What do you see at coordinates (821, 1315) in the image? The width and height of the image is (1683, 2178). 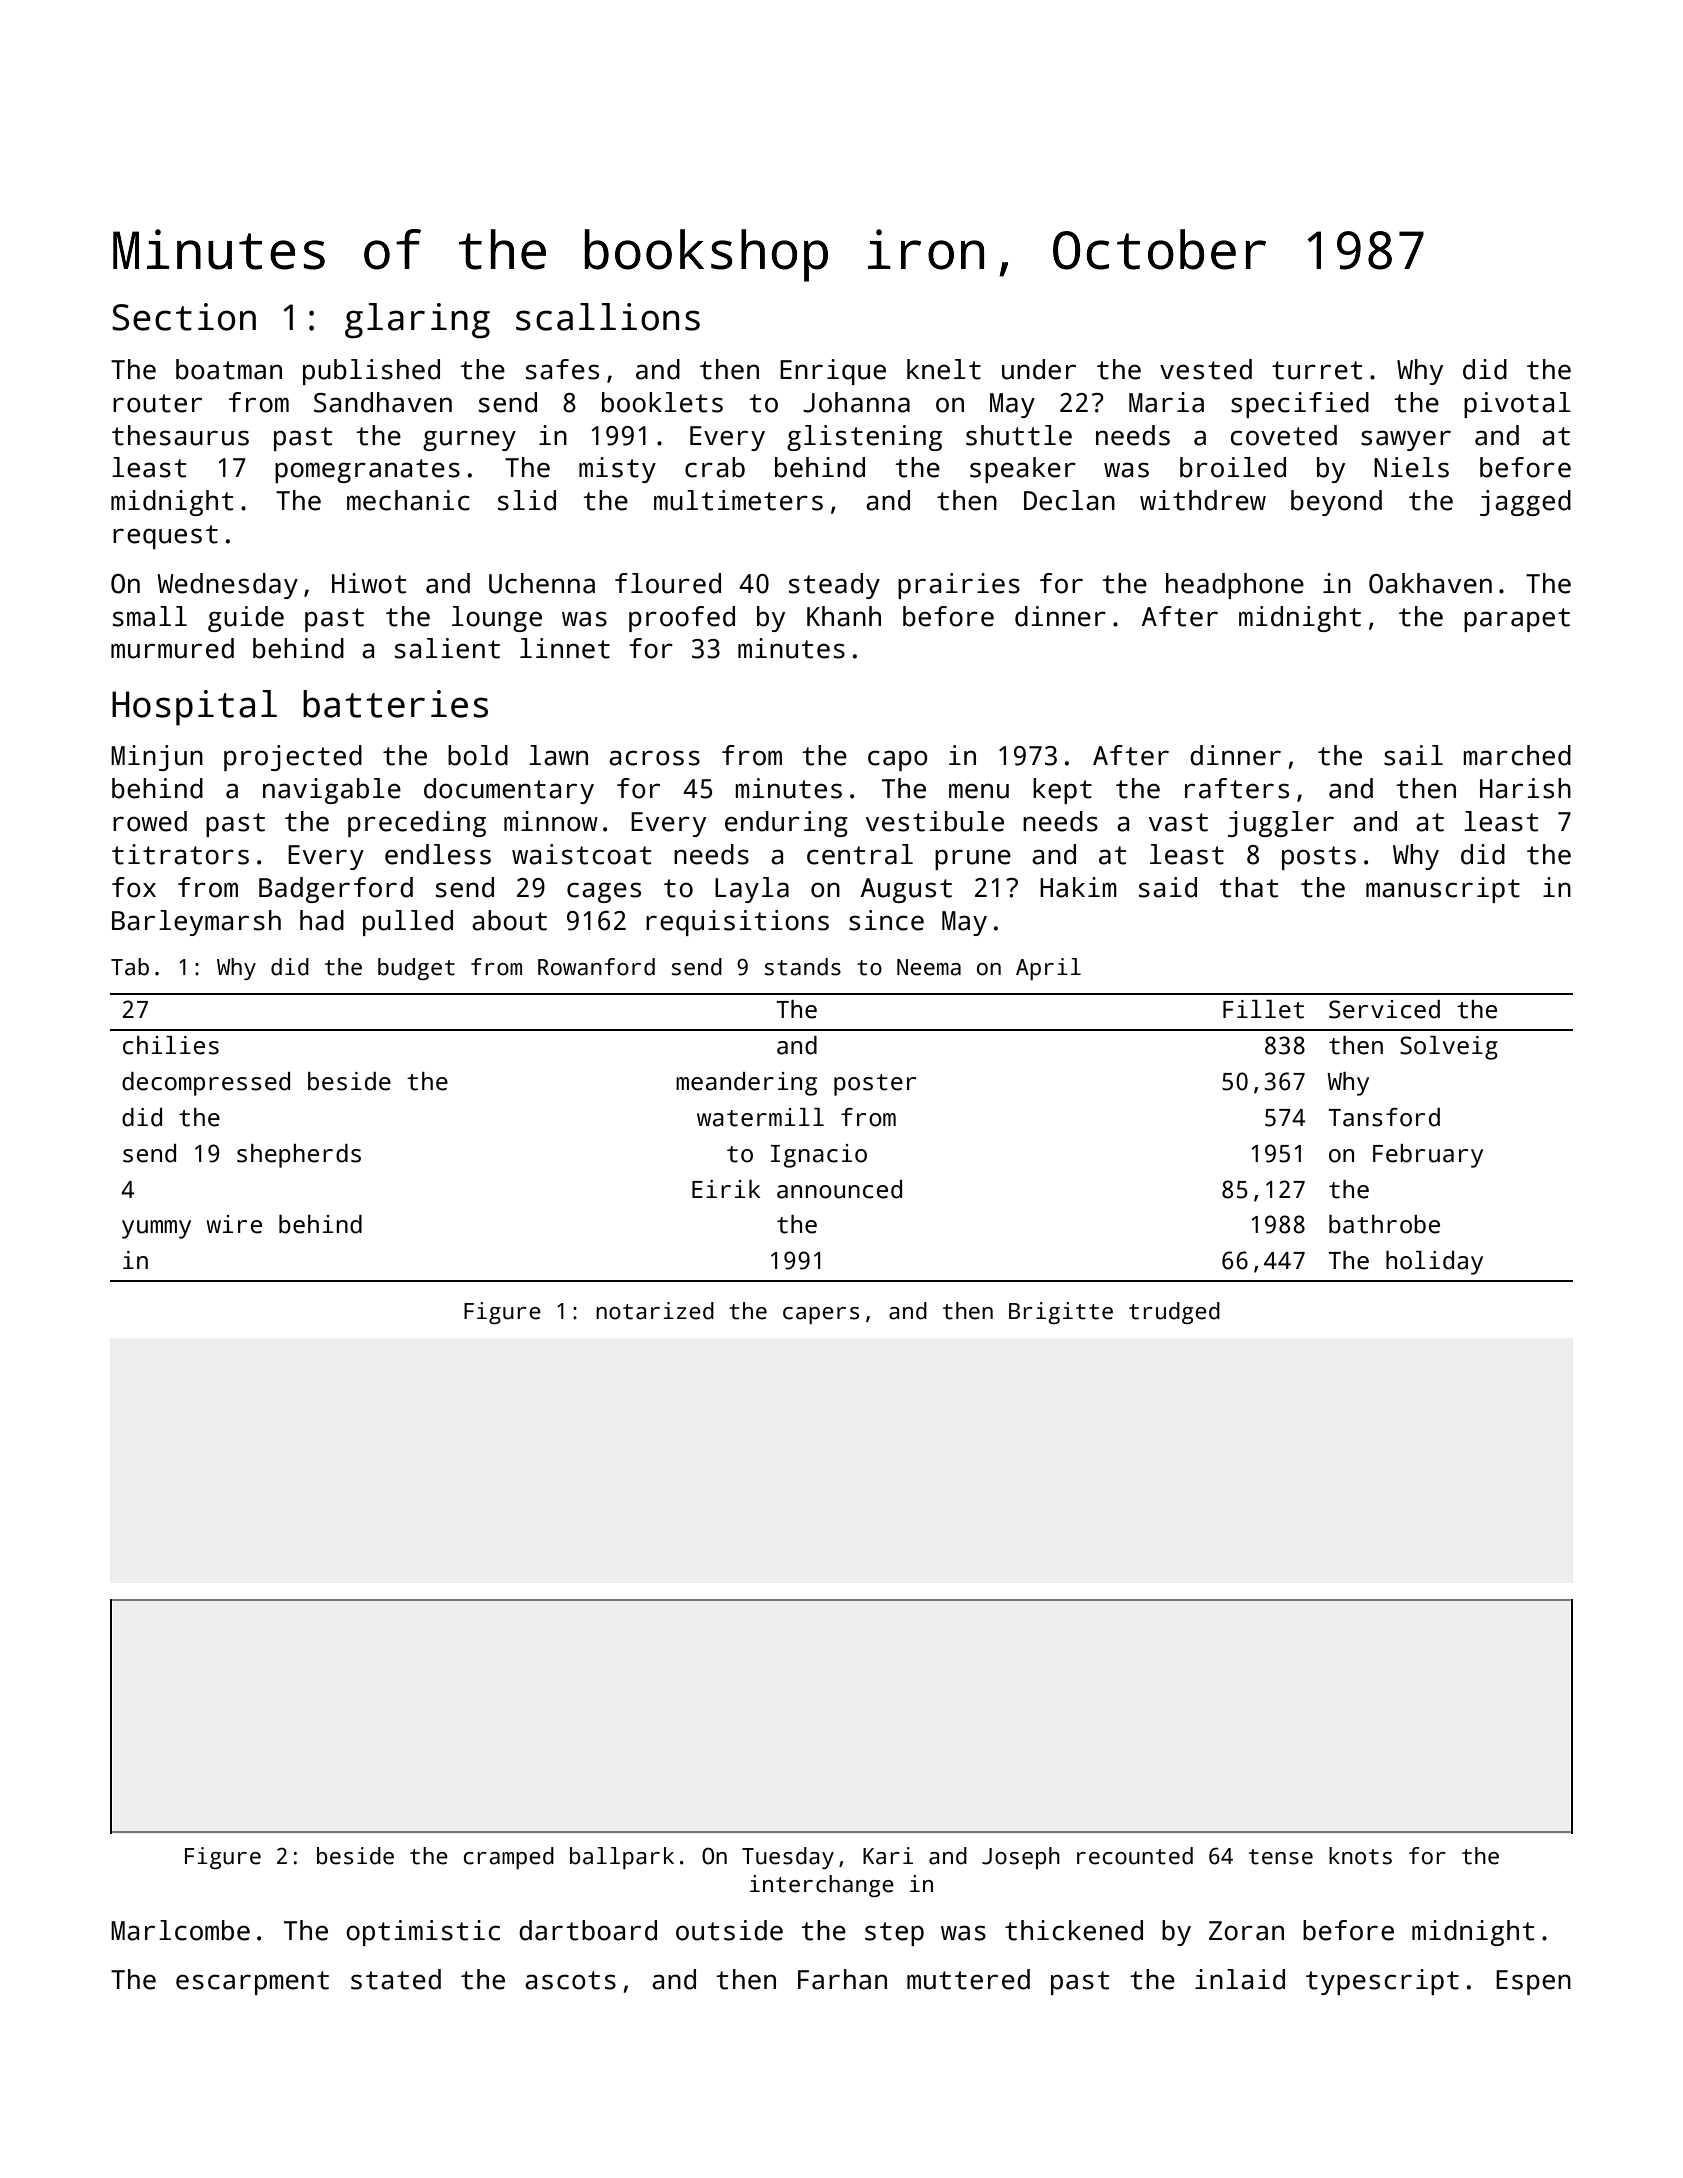 I see `capers` at bounding box center [821, 1315].
